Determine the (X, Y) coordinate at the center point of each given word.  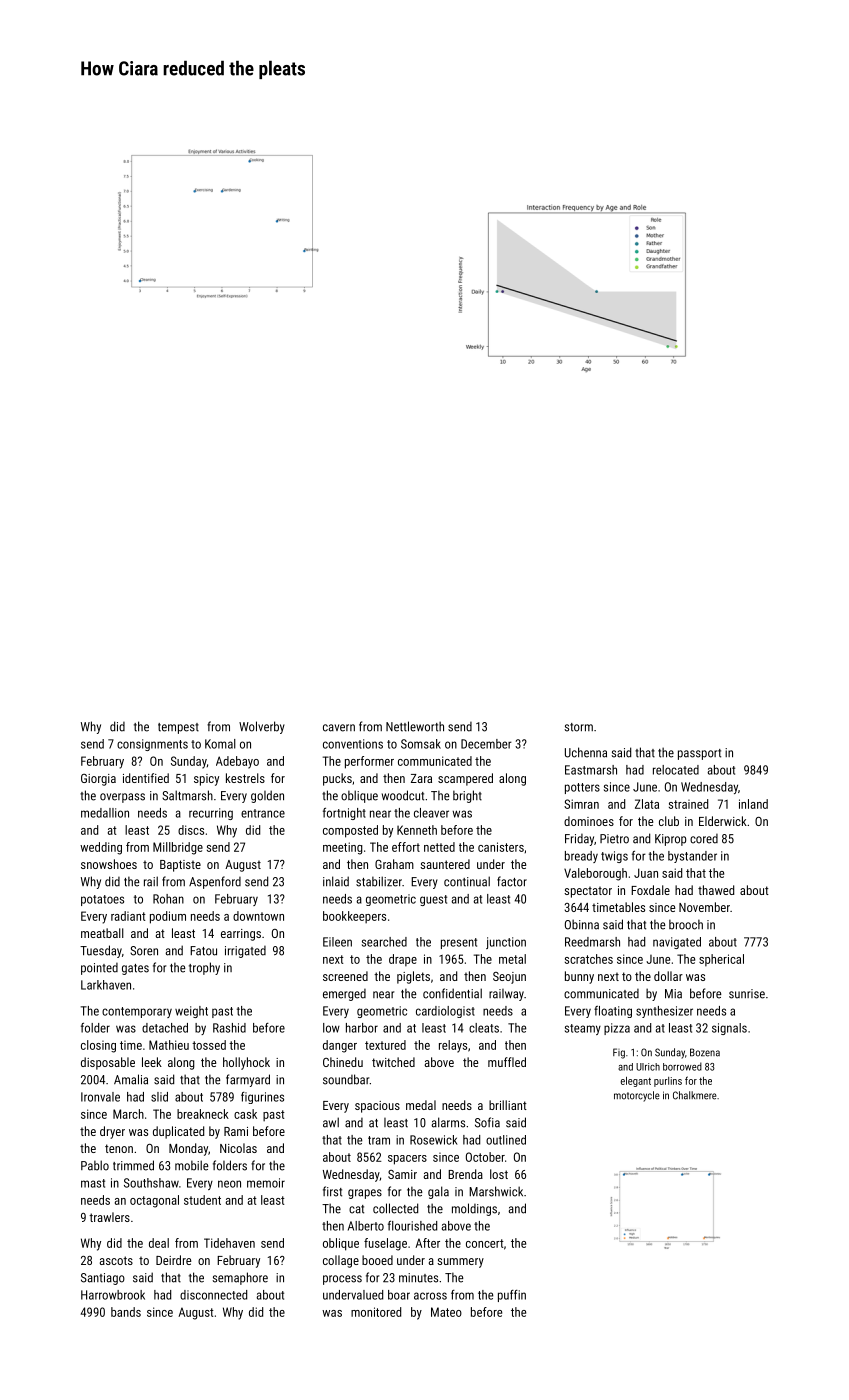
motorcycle (637, 1096)
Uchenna (586, 752)
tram (379, 1140)
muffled (507, 1062)
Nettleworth (415, 726)
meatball (102, 933)
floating (613, 1012)
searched (384, 942)
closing (98, 1046)
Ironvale (100, 1097)
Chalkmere (695, 1095)
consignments (152, 745)
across (430, 1296)
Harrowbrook (113, 1295)
